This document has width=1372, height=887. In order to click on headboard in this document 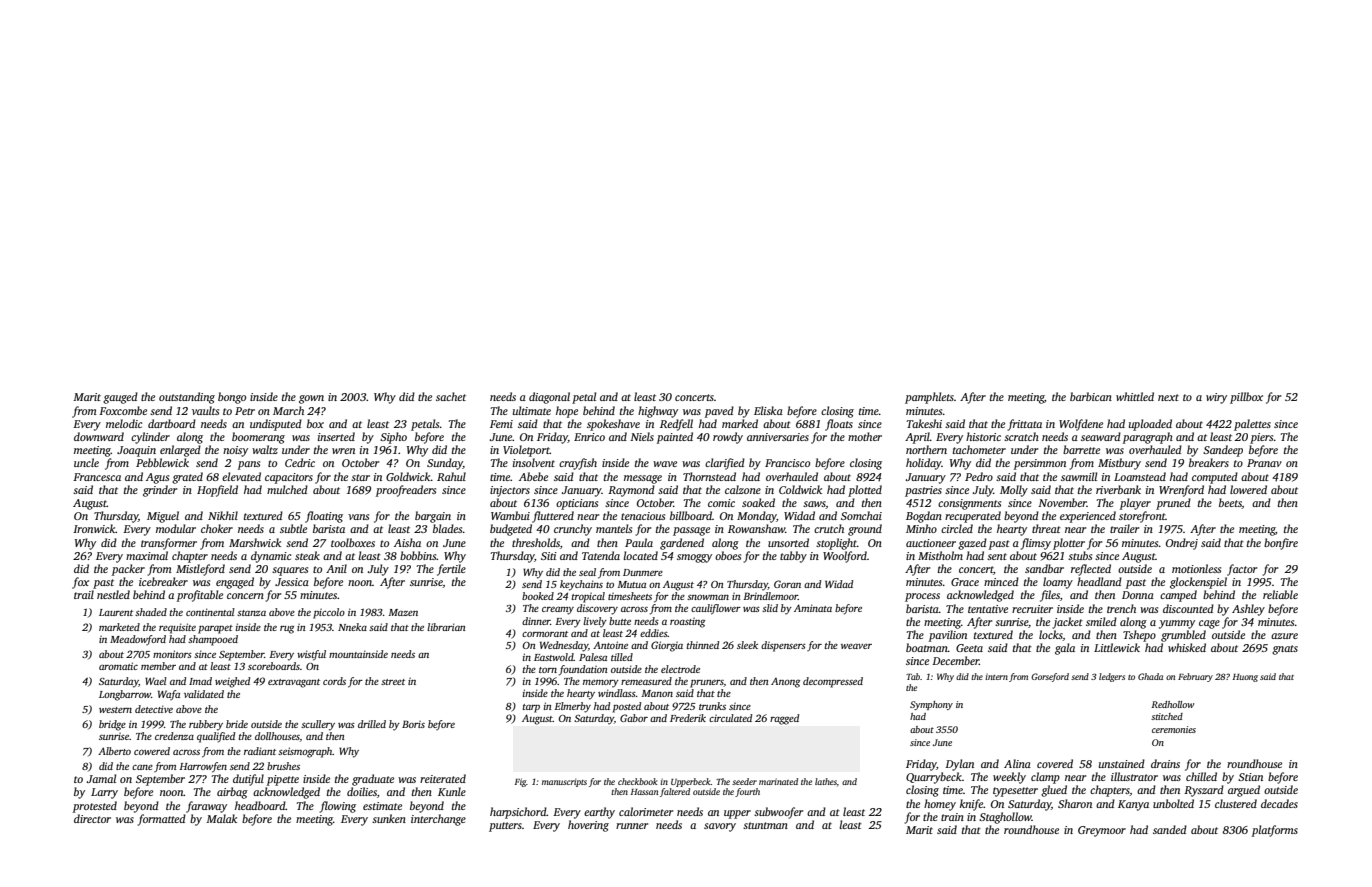, I will do `click(260, 805)`.
